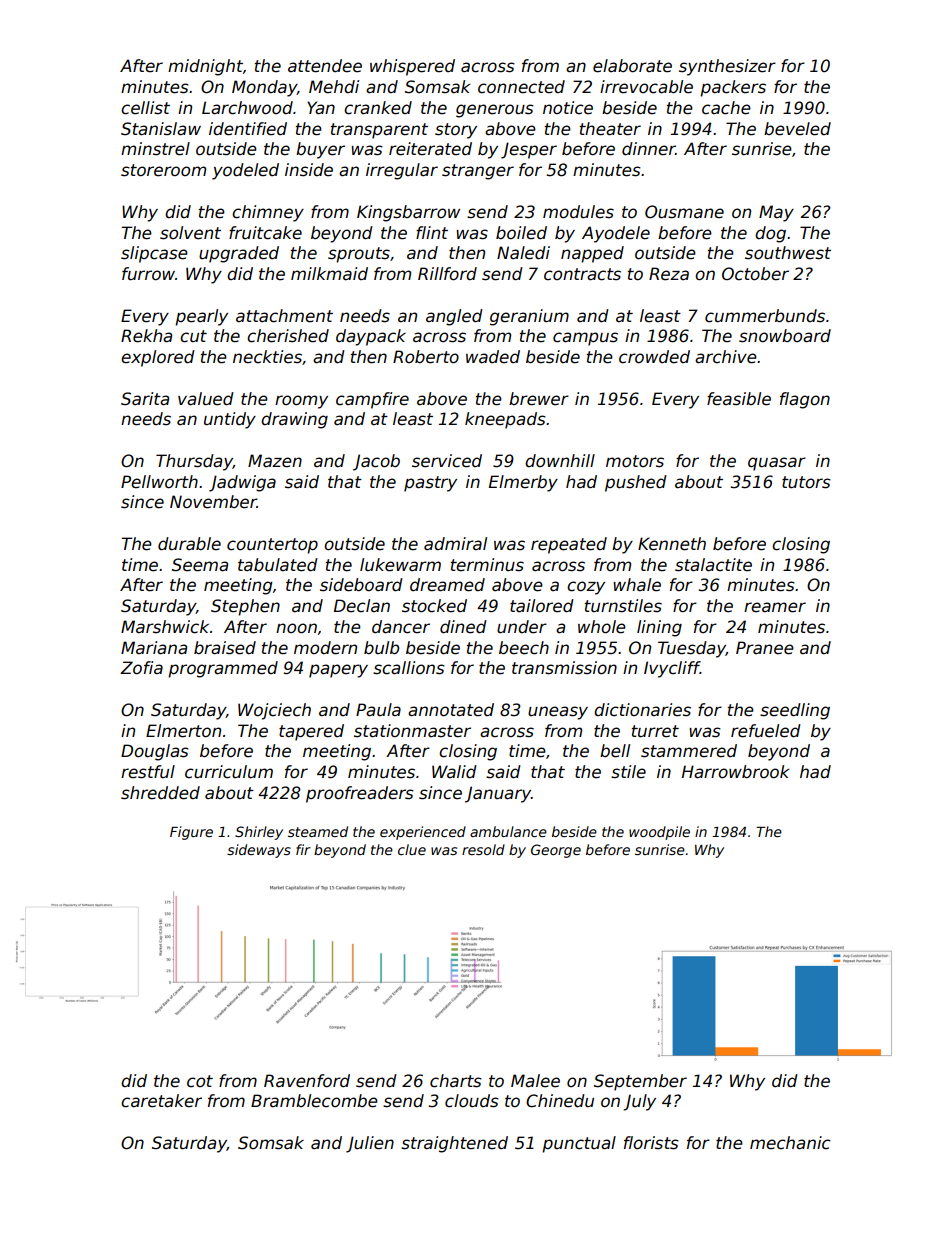  What do you see at coordinates (775, 607) in the screenshot?
I see `reamer` at bounding box center [775, 607].
